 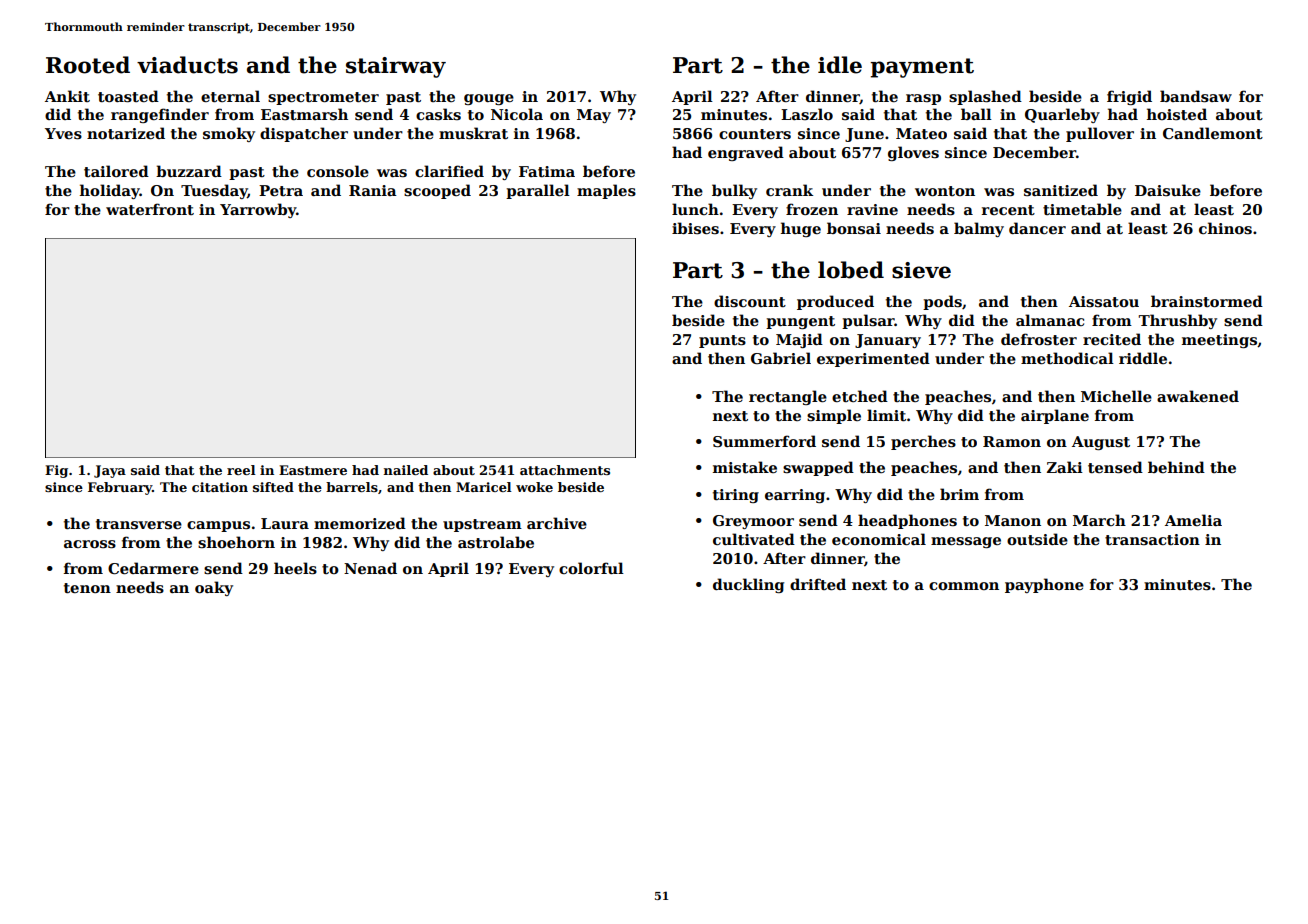 What do you see at coordinates (722, 341) in the screenshot?
I see `punts` at bounding box center [722, 341].
